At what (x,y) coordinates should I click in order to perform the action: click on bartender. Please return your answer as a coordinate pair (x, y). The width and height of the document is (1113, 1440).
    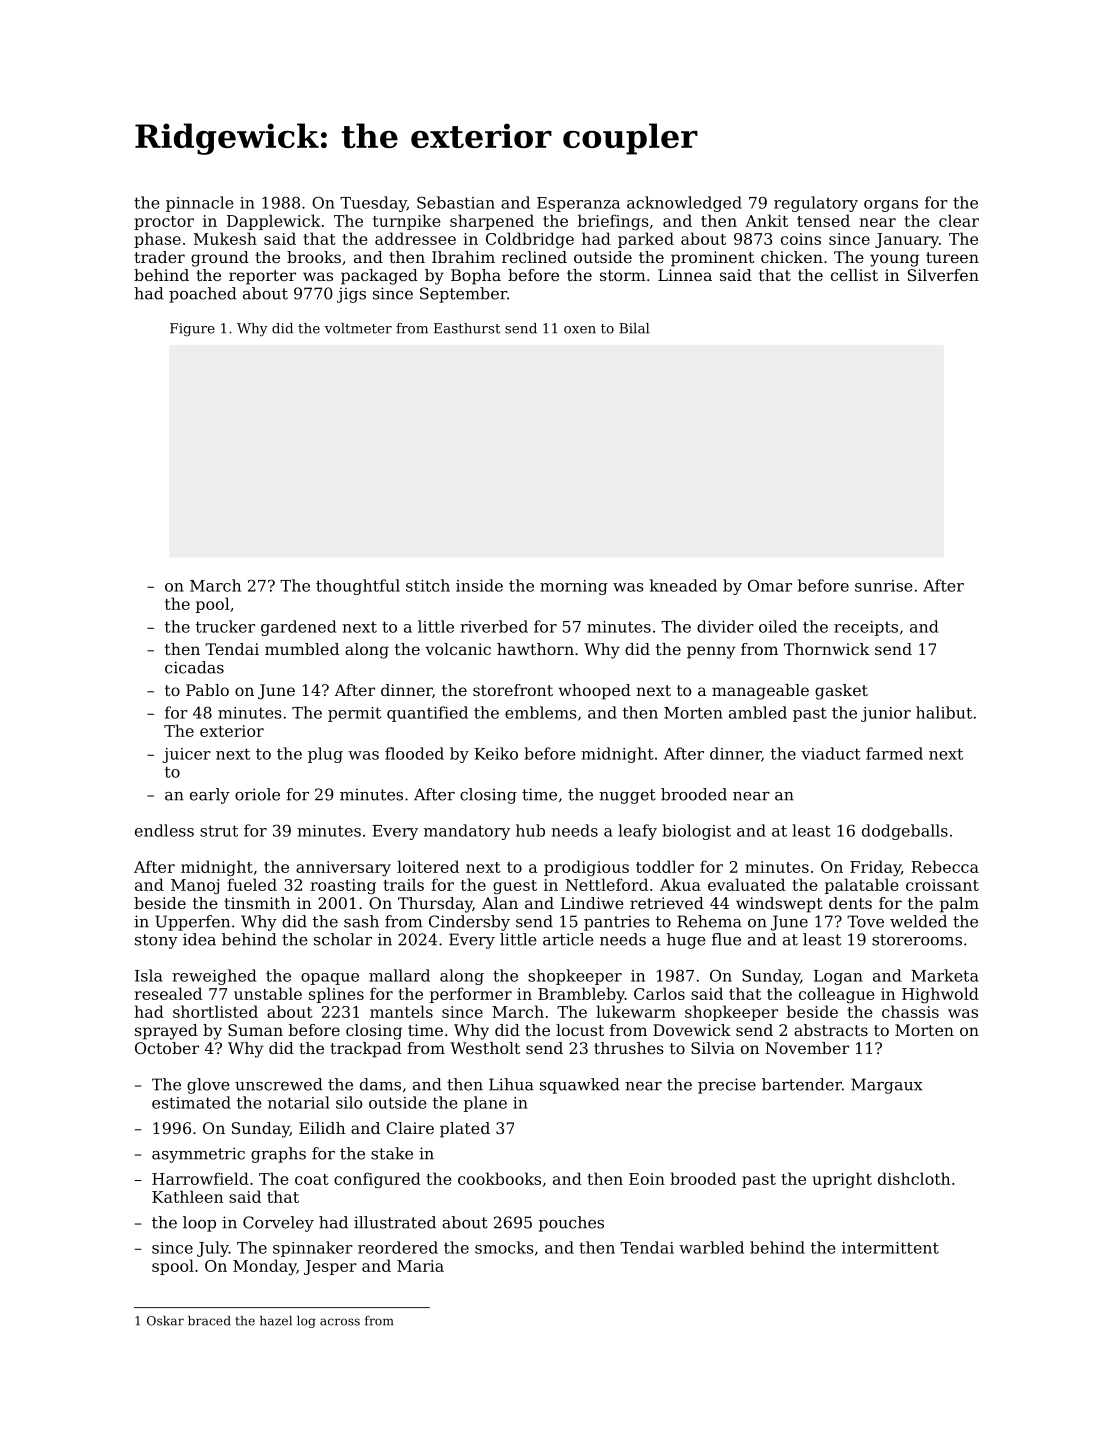
    Looking at the image, I should click on (802, 1084).
